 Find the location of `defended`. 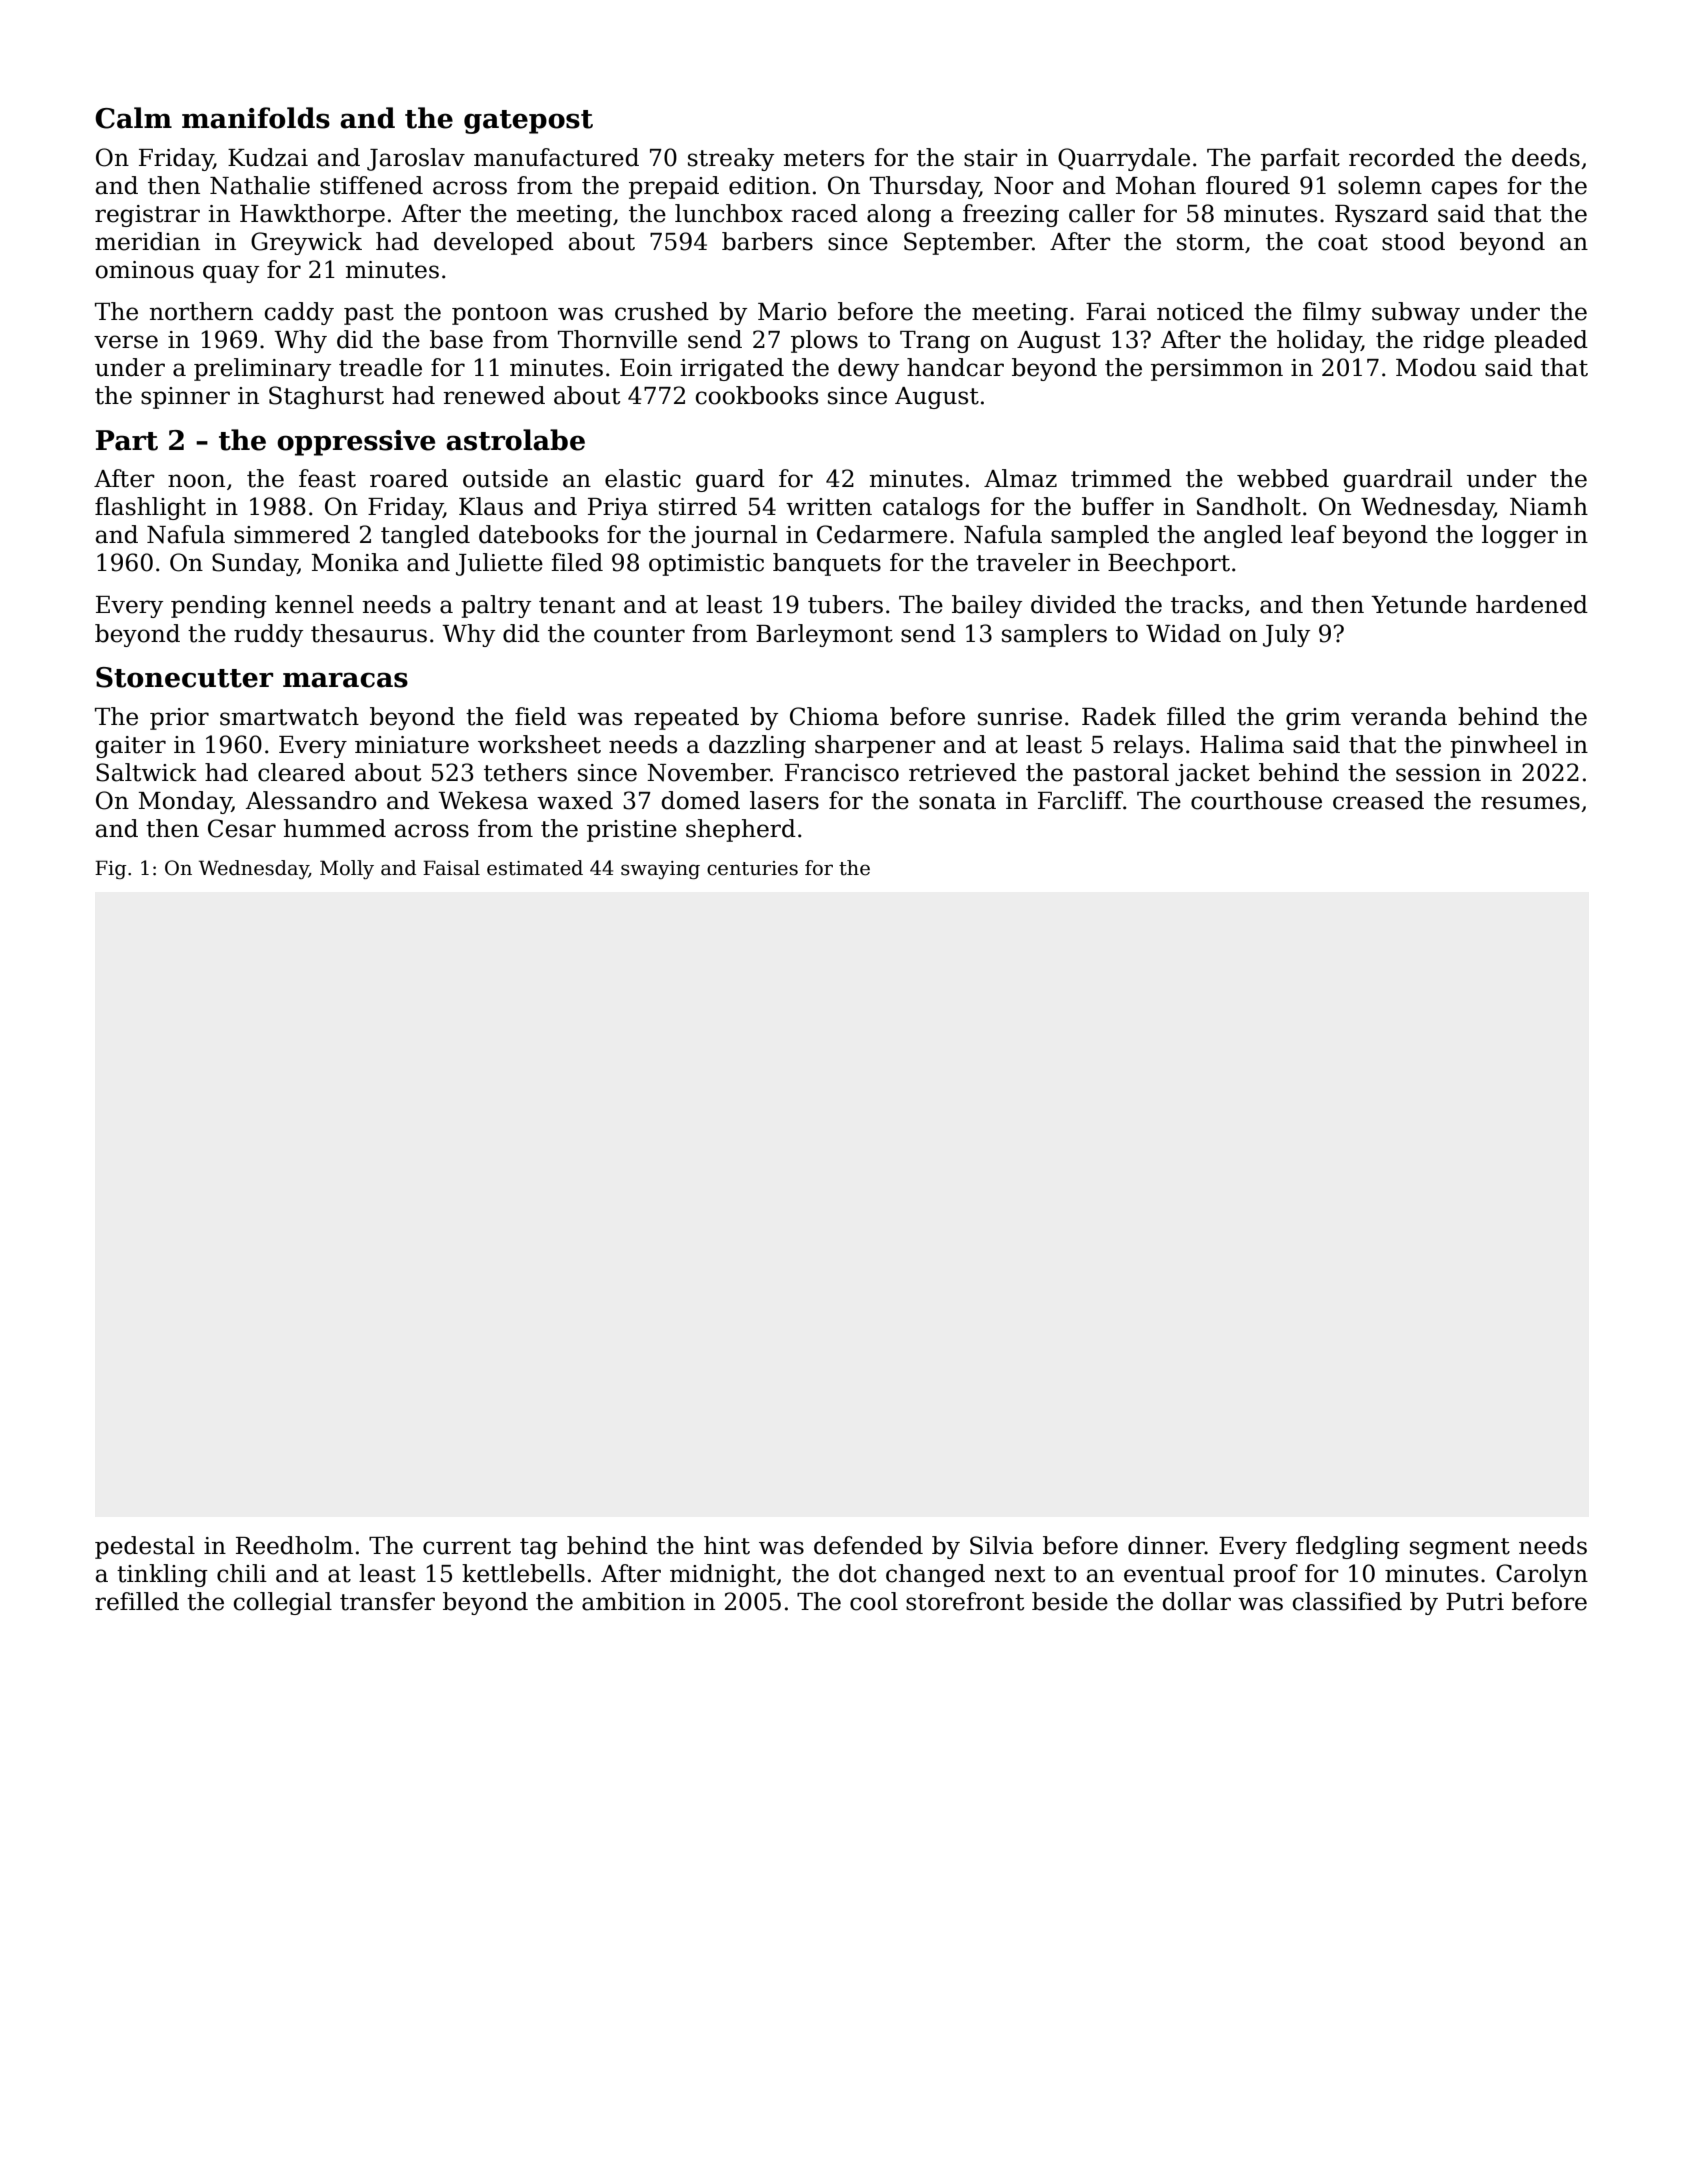

defended is located at coordinates (868, 1545).
